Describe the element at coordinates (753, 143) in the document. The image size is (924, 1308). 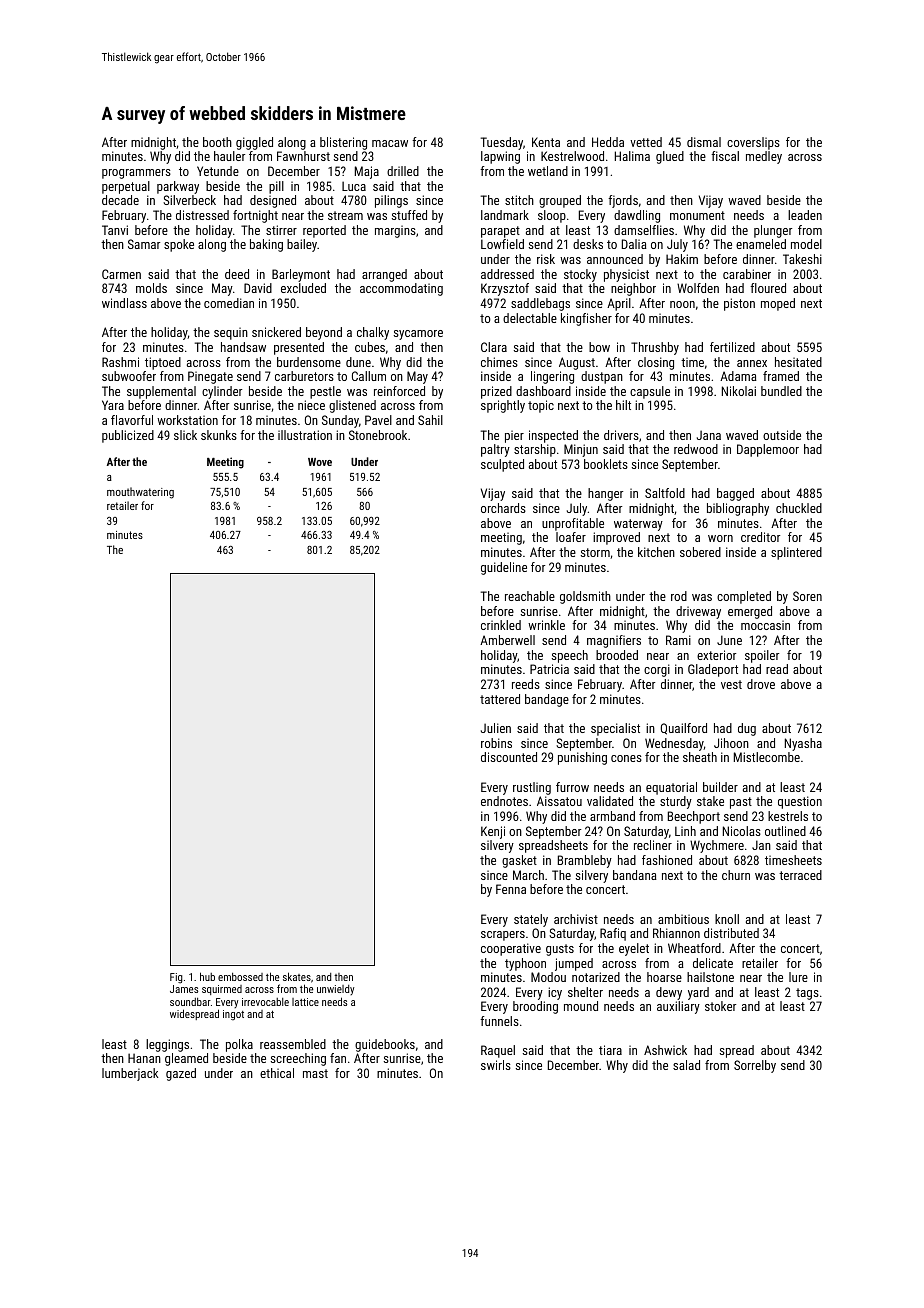
I see `coverslips` at that location.
